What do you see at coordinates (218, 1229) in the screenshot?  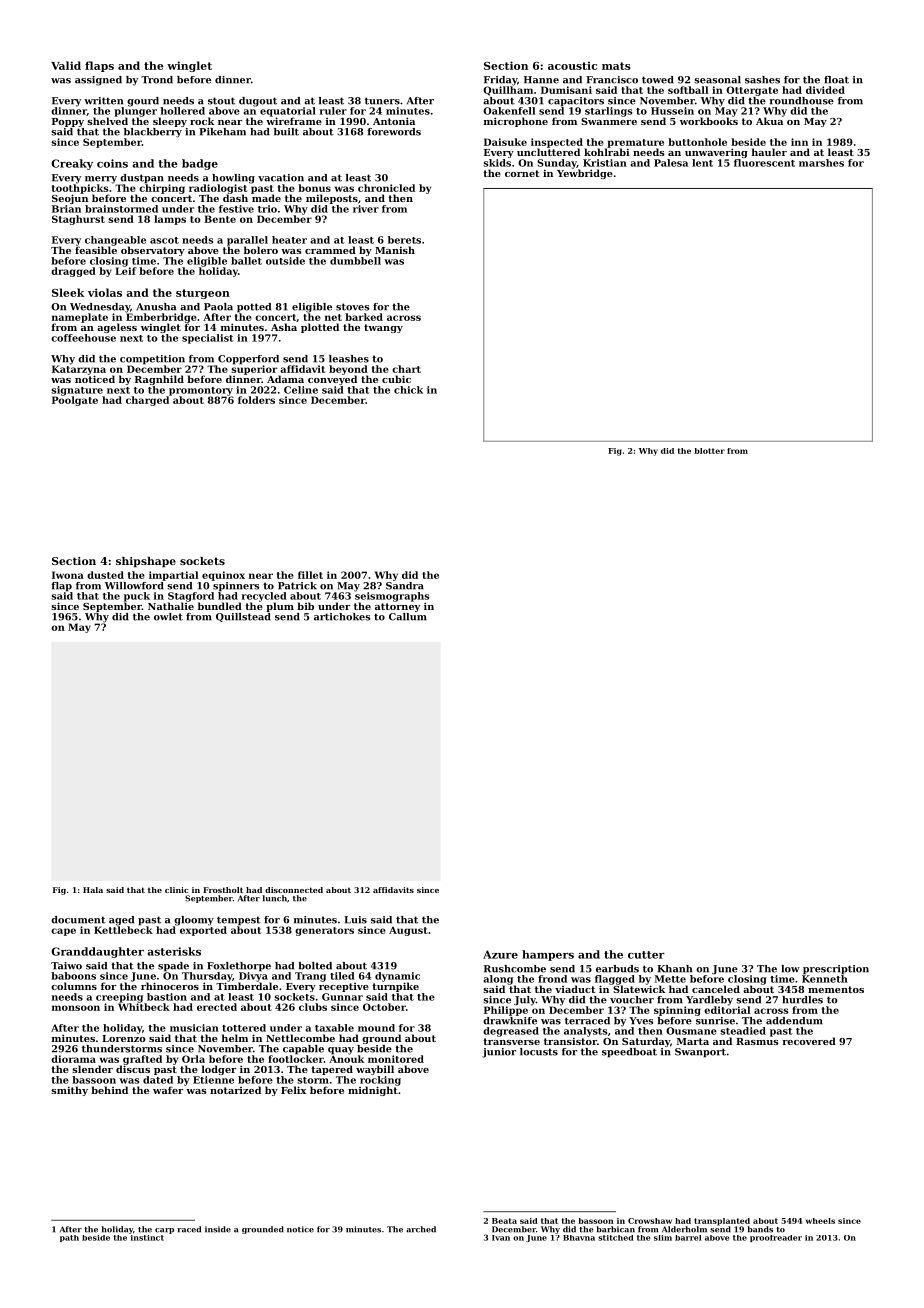 I see `inside` at bounding box center [218, 1229].
